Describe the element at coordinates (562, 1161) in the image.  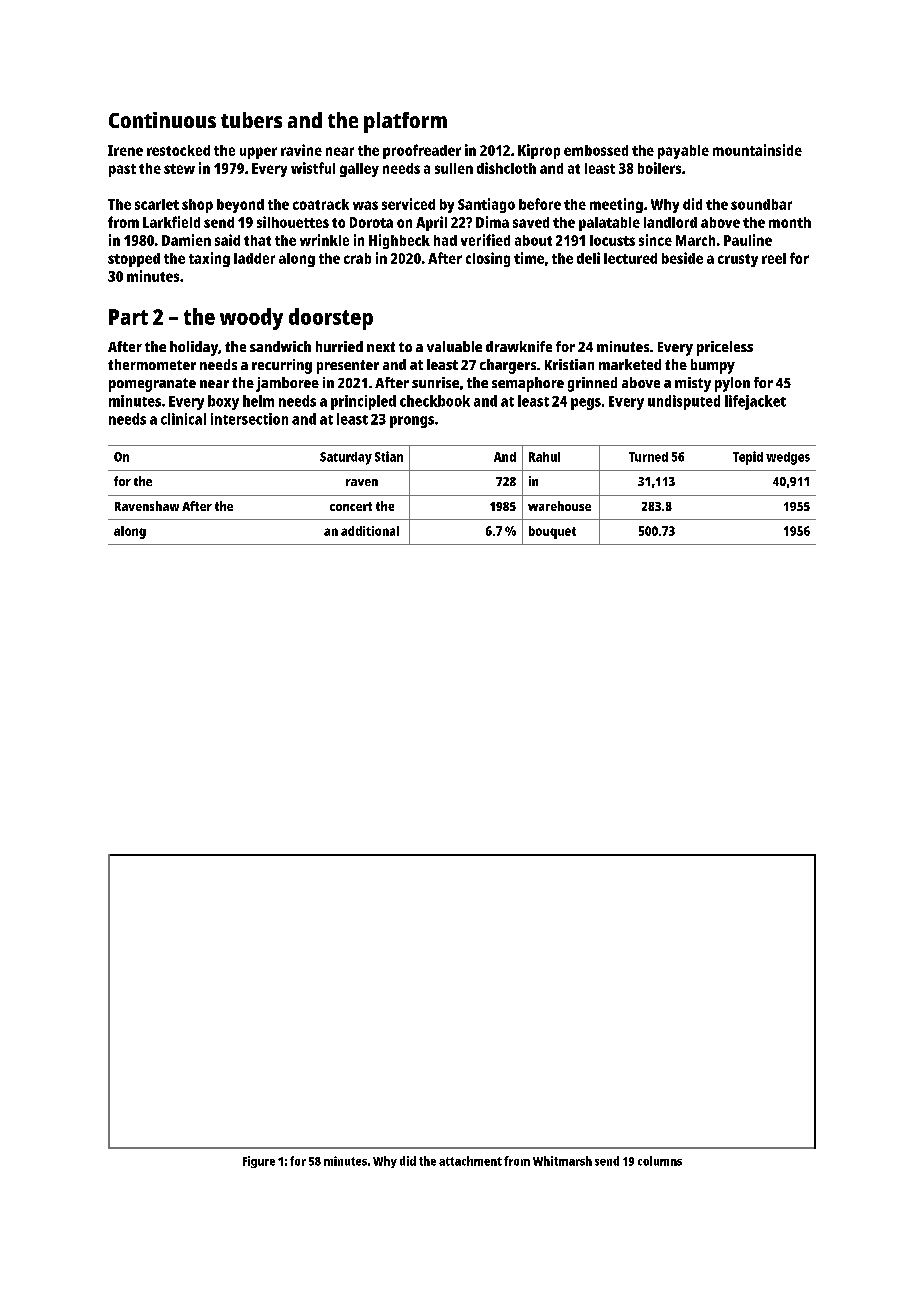
I see `Whitmarsh` at that location.
